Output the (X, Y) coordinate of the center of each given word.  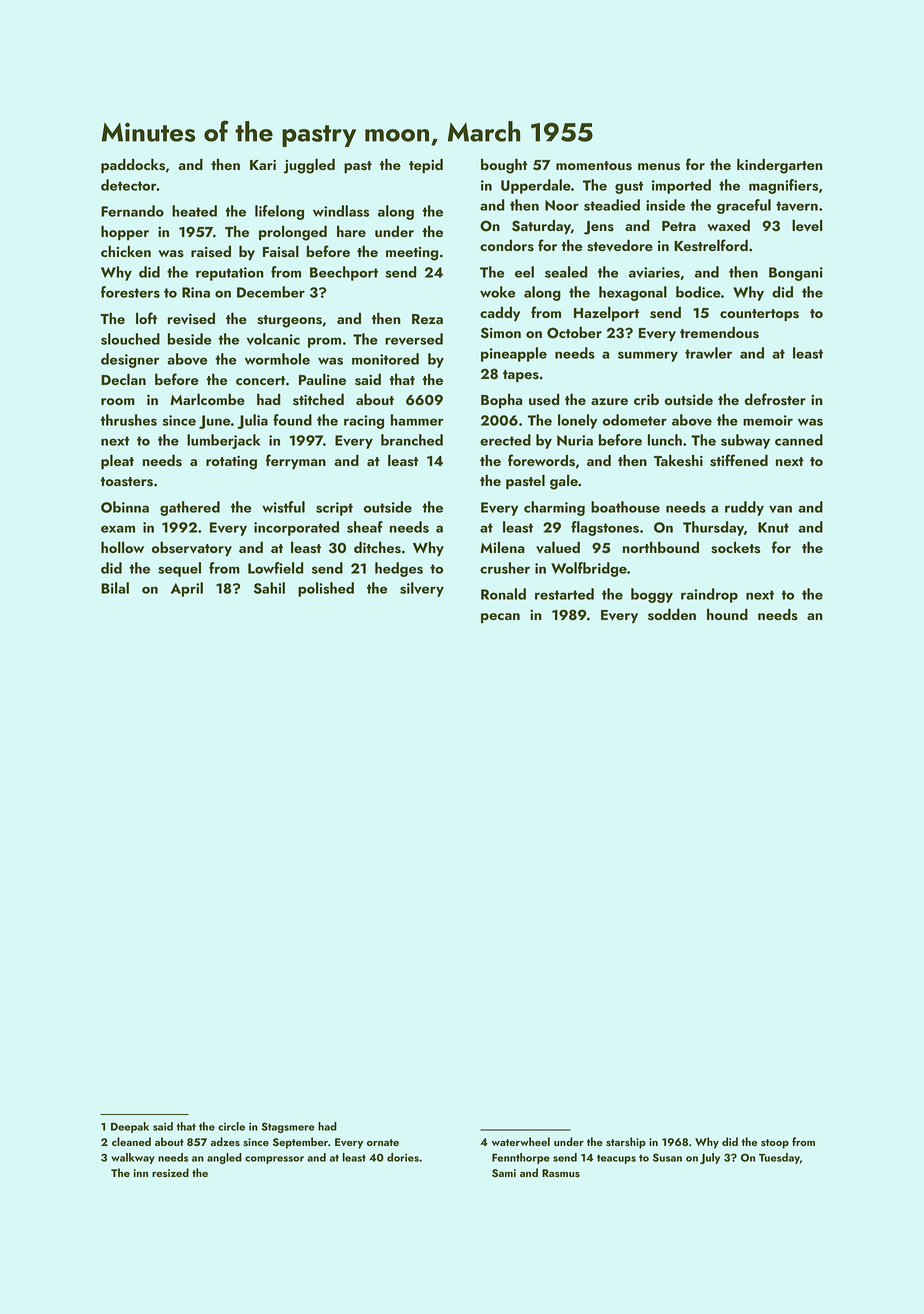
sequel (179, 569)
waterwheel (521, 1141)
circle (231, 1126)
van (780, 509)
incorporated (296, 528)
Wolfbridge (589, 569)
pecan (500, 618)
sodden (672, 614)
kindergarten (780, 166)
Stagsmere (288, 1127)
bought (504, 166)
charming (554, 508)
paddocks (133, 165)
